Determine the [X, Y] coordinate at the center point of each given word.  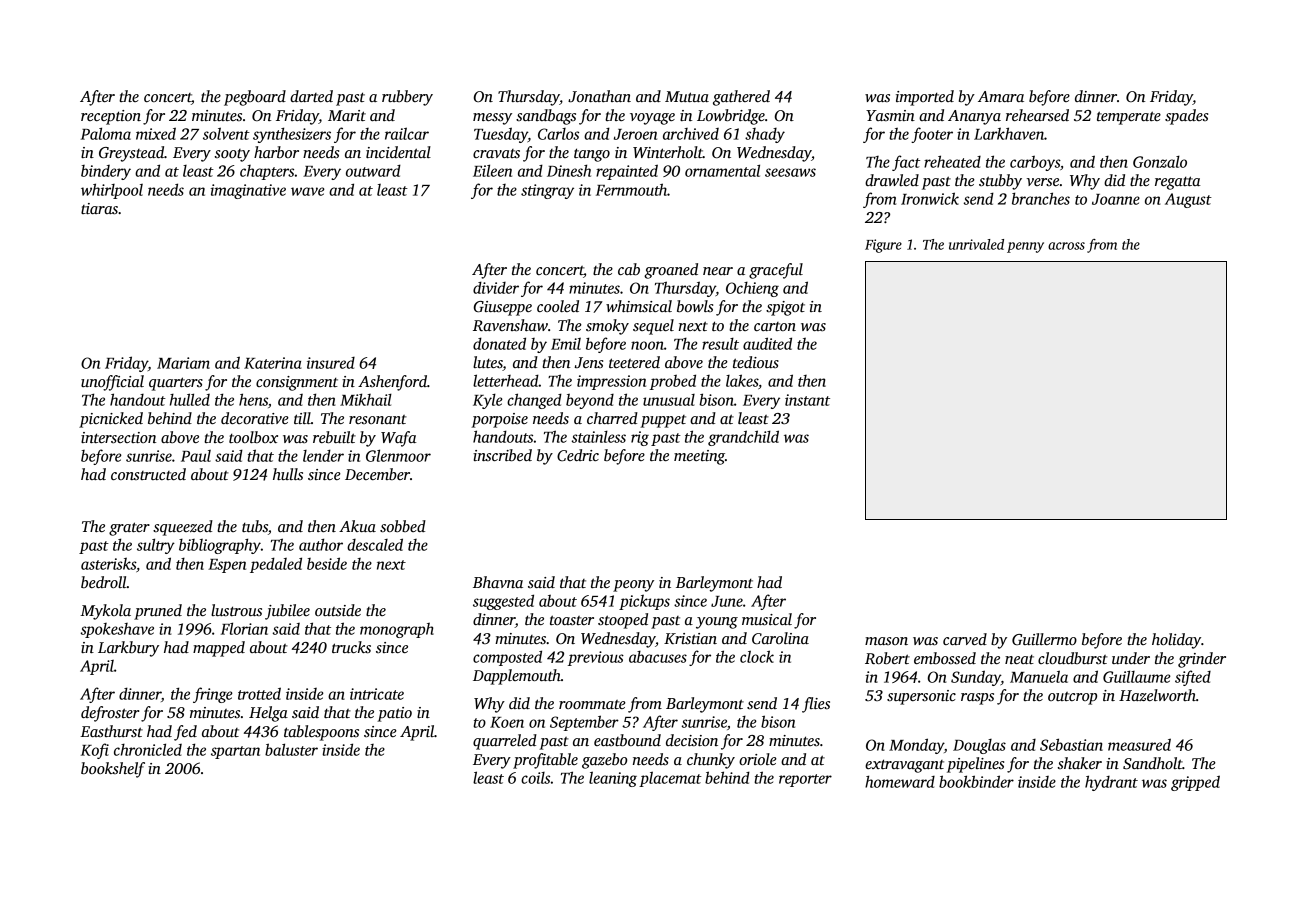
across [1066, 246]
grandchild [743, 438]
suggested [503, 602]
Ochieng [752, 289]
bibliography [220, 546]
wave [308, 191]
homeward [900, 781]
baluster [291, 749]
